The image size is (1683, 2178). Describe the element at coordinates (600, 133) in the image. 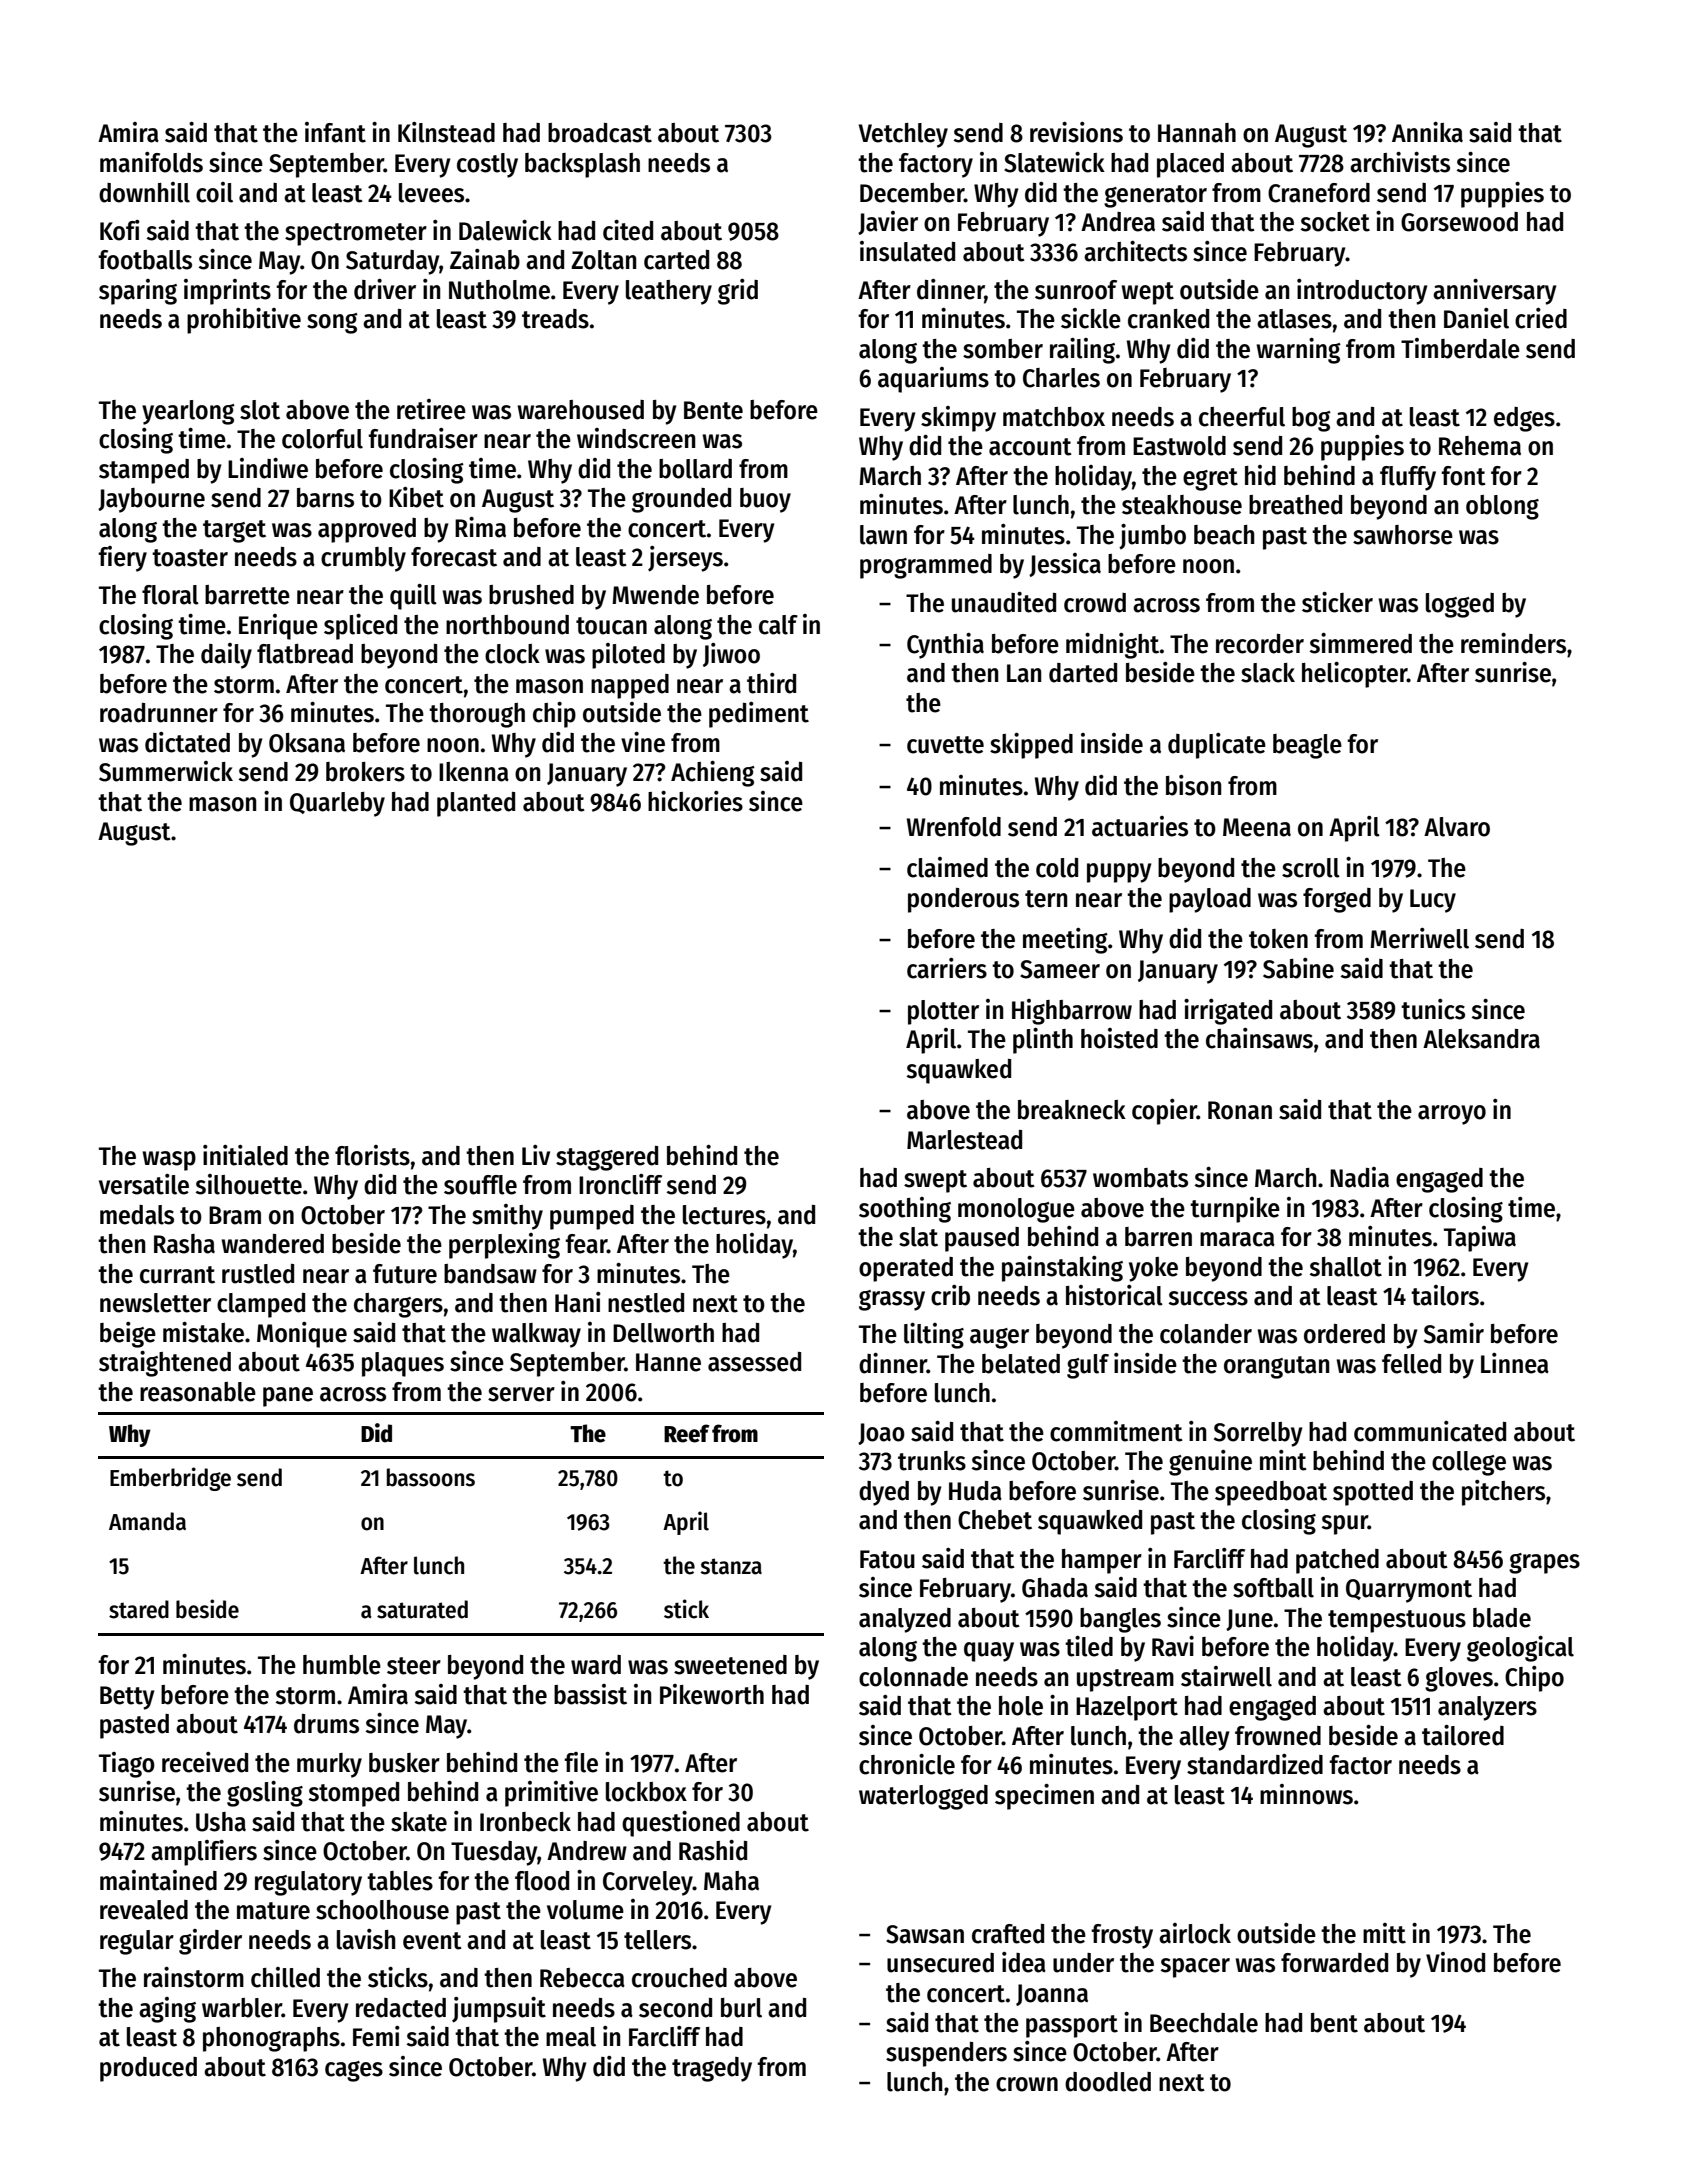

I see `broadcast` at that location.
